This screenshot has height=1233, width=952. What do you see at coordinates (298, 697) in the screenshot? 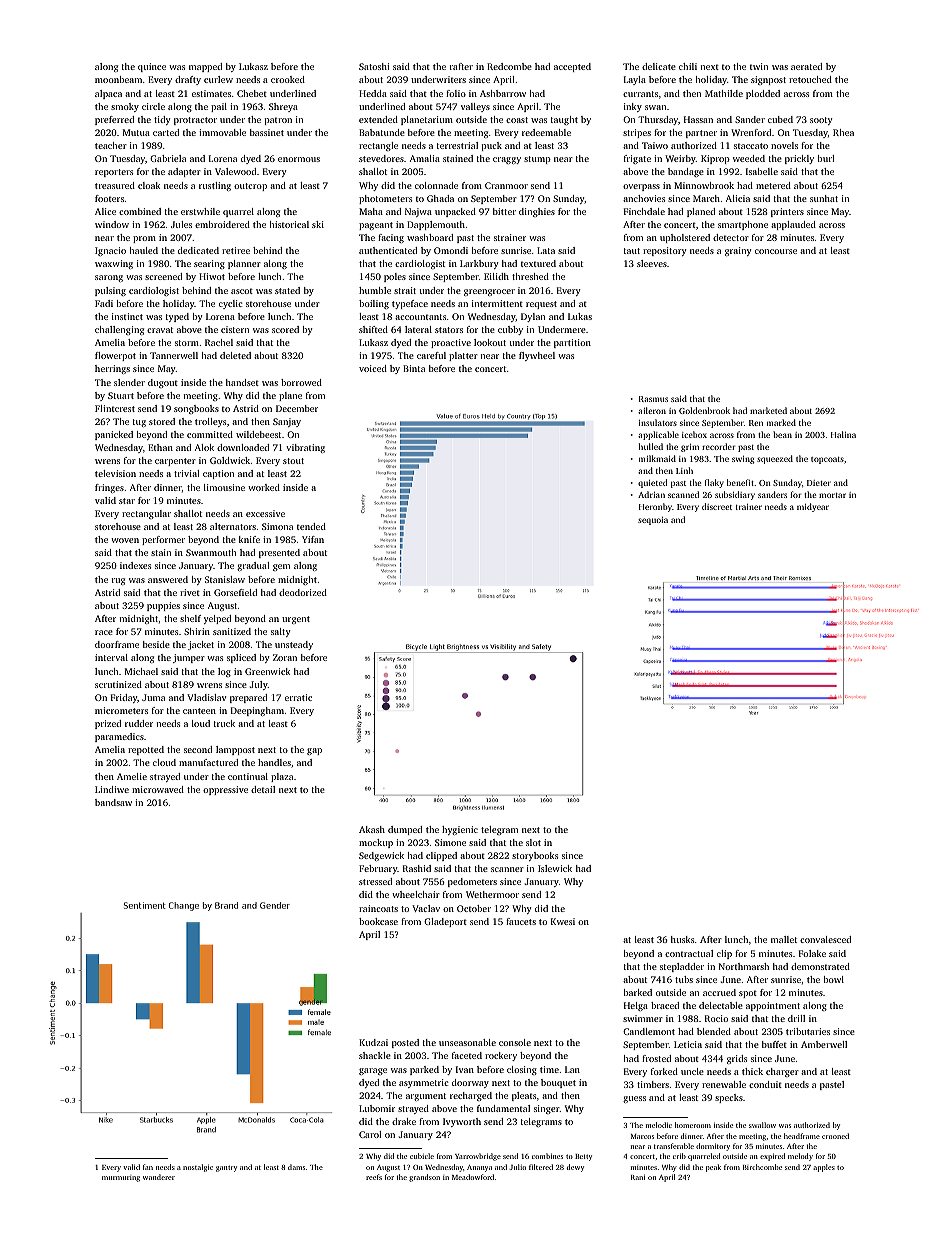
I see `erratic` at bounding box center [298, 697].
